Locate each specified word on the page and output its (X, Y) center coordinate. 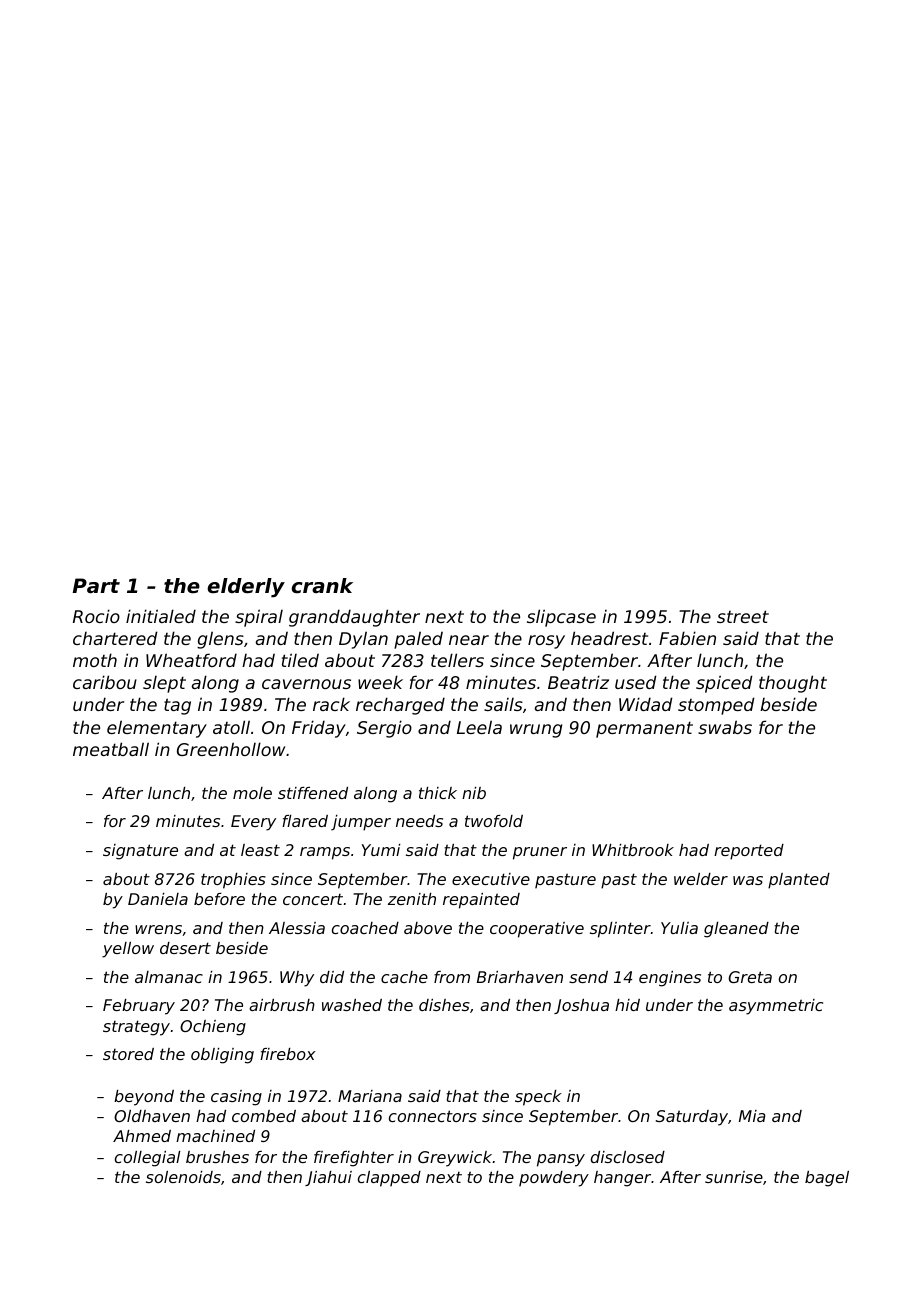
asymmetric (776, 1007)
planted (799, 881)
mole (252, 793)
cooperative (537, 930)
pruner (540, 853)
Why (297, 979)
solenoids (183, 1177)
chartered (115, 638)
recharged (400, 706)
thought (793, 684)
